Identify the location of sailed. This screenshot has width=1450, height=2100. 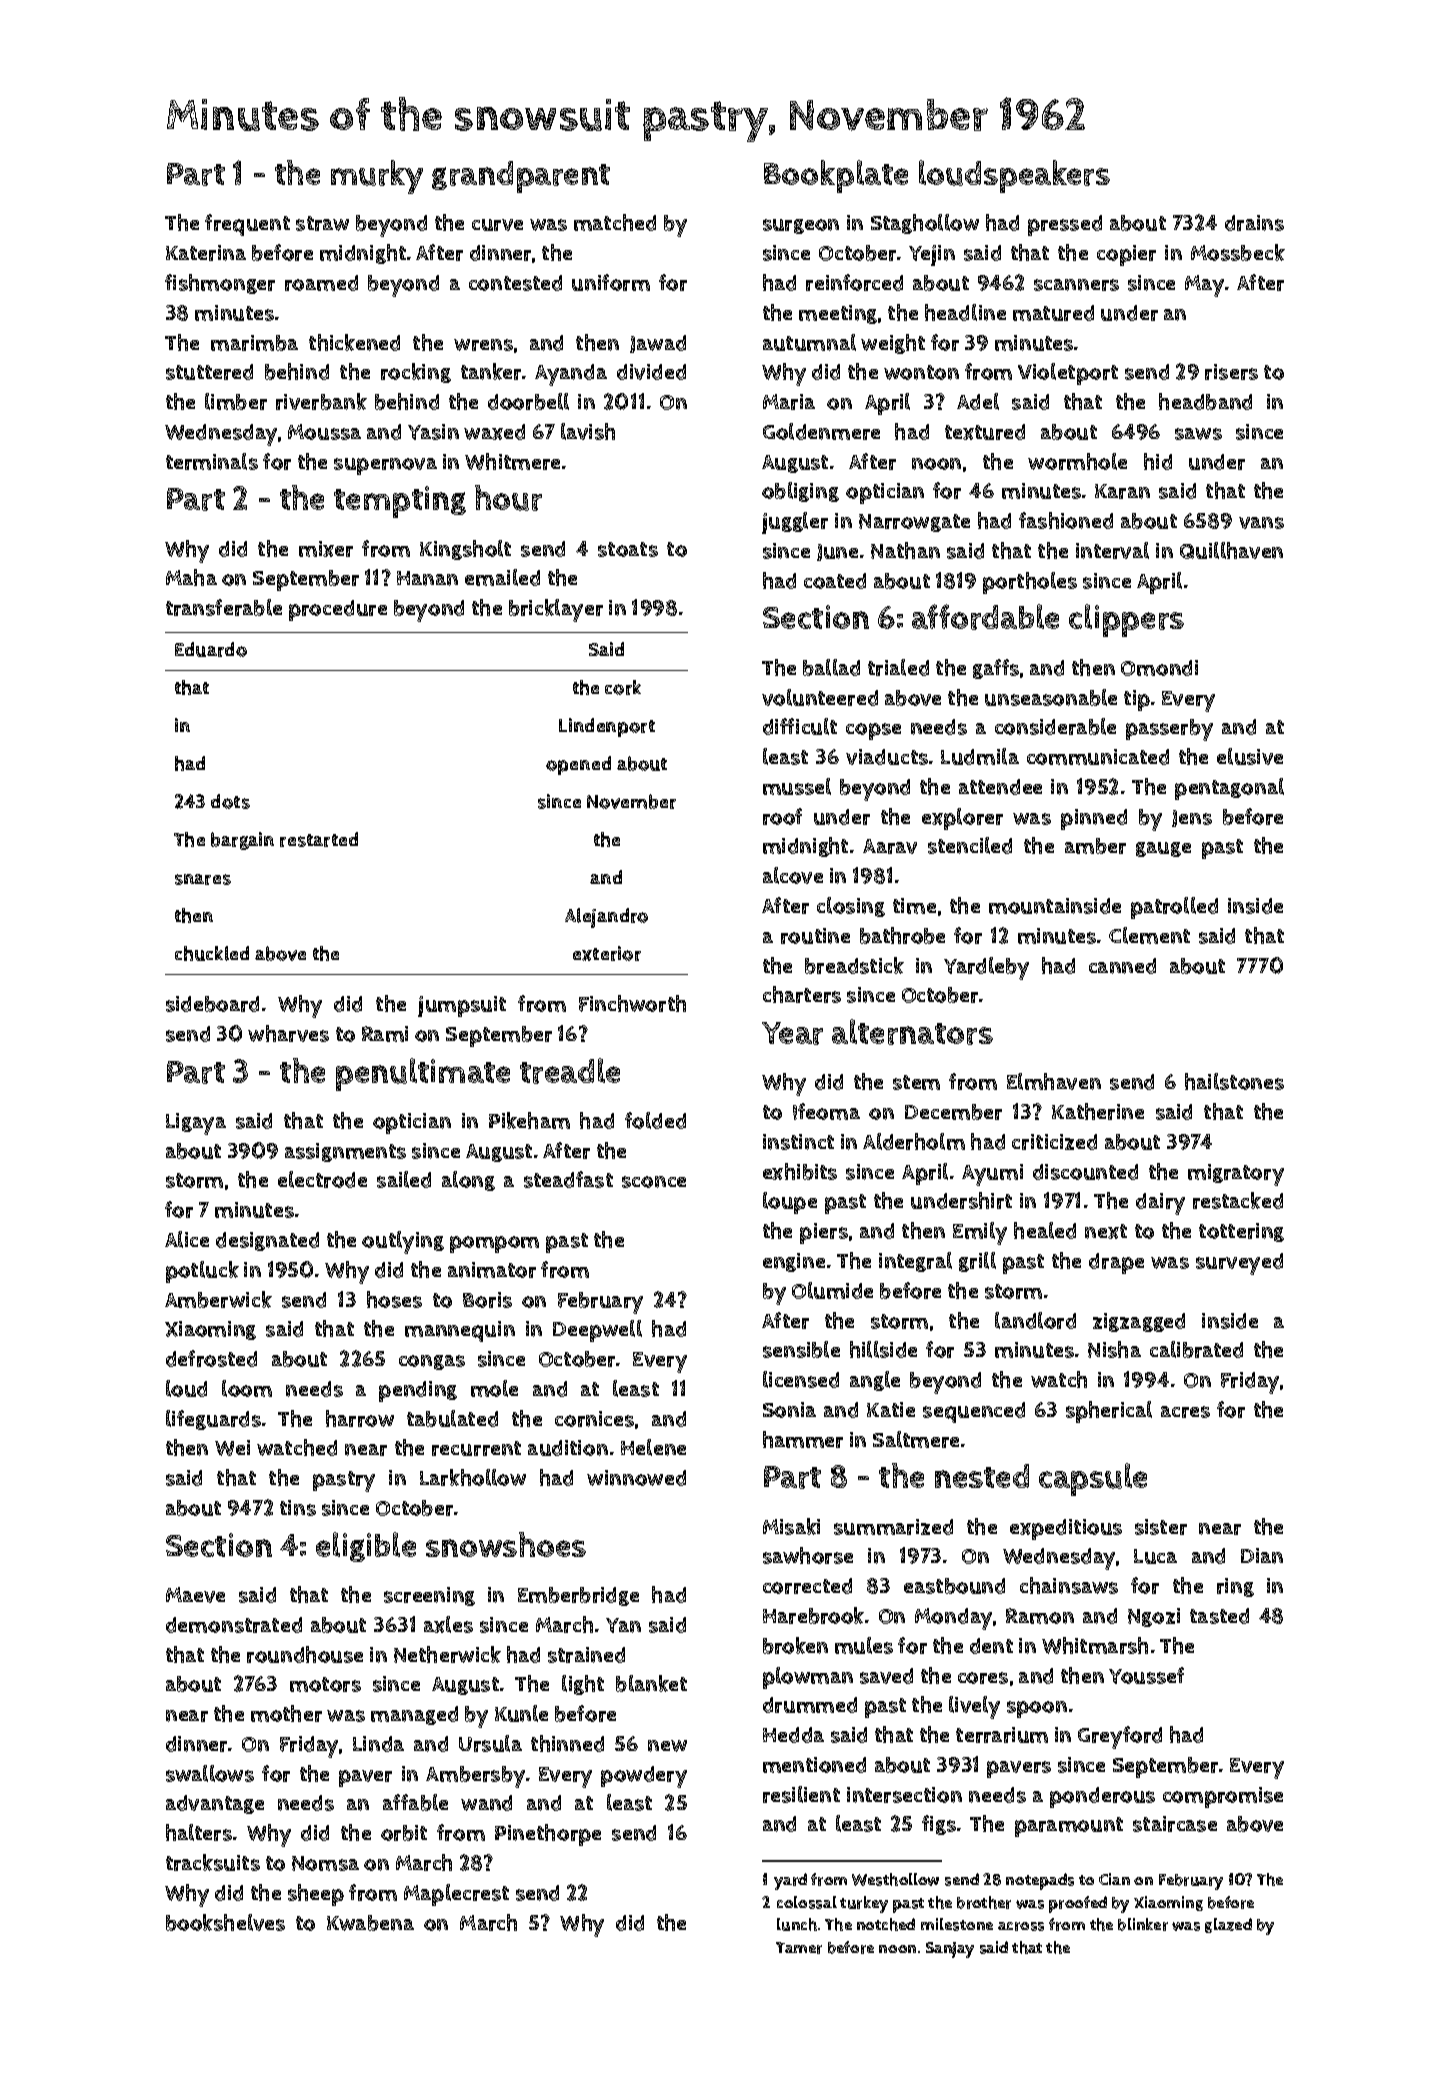
(404, 1179).
